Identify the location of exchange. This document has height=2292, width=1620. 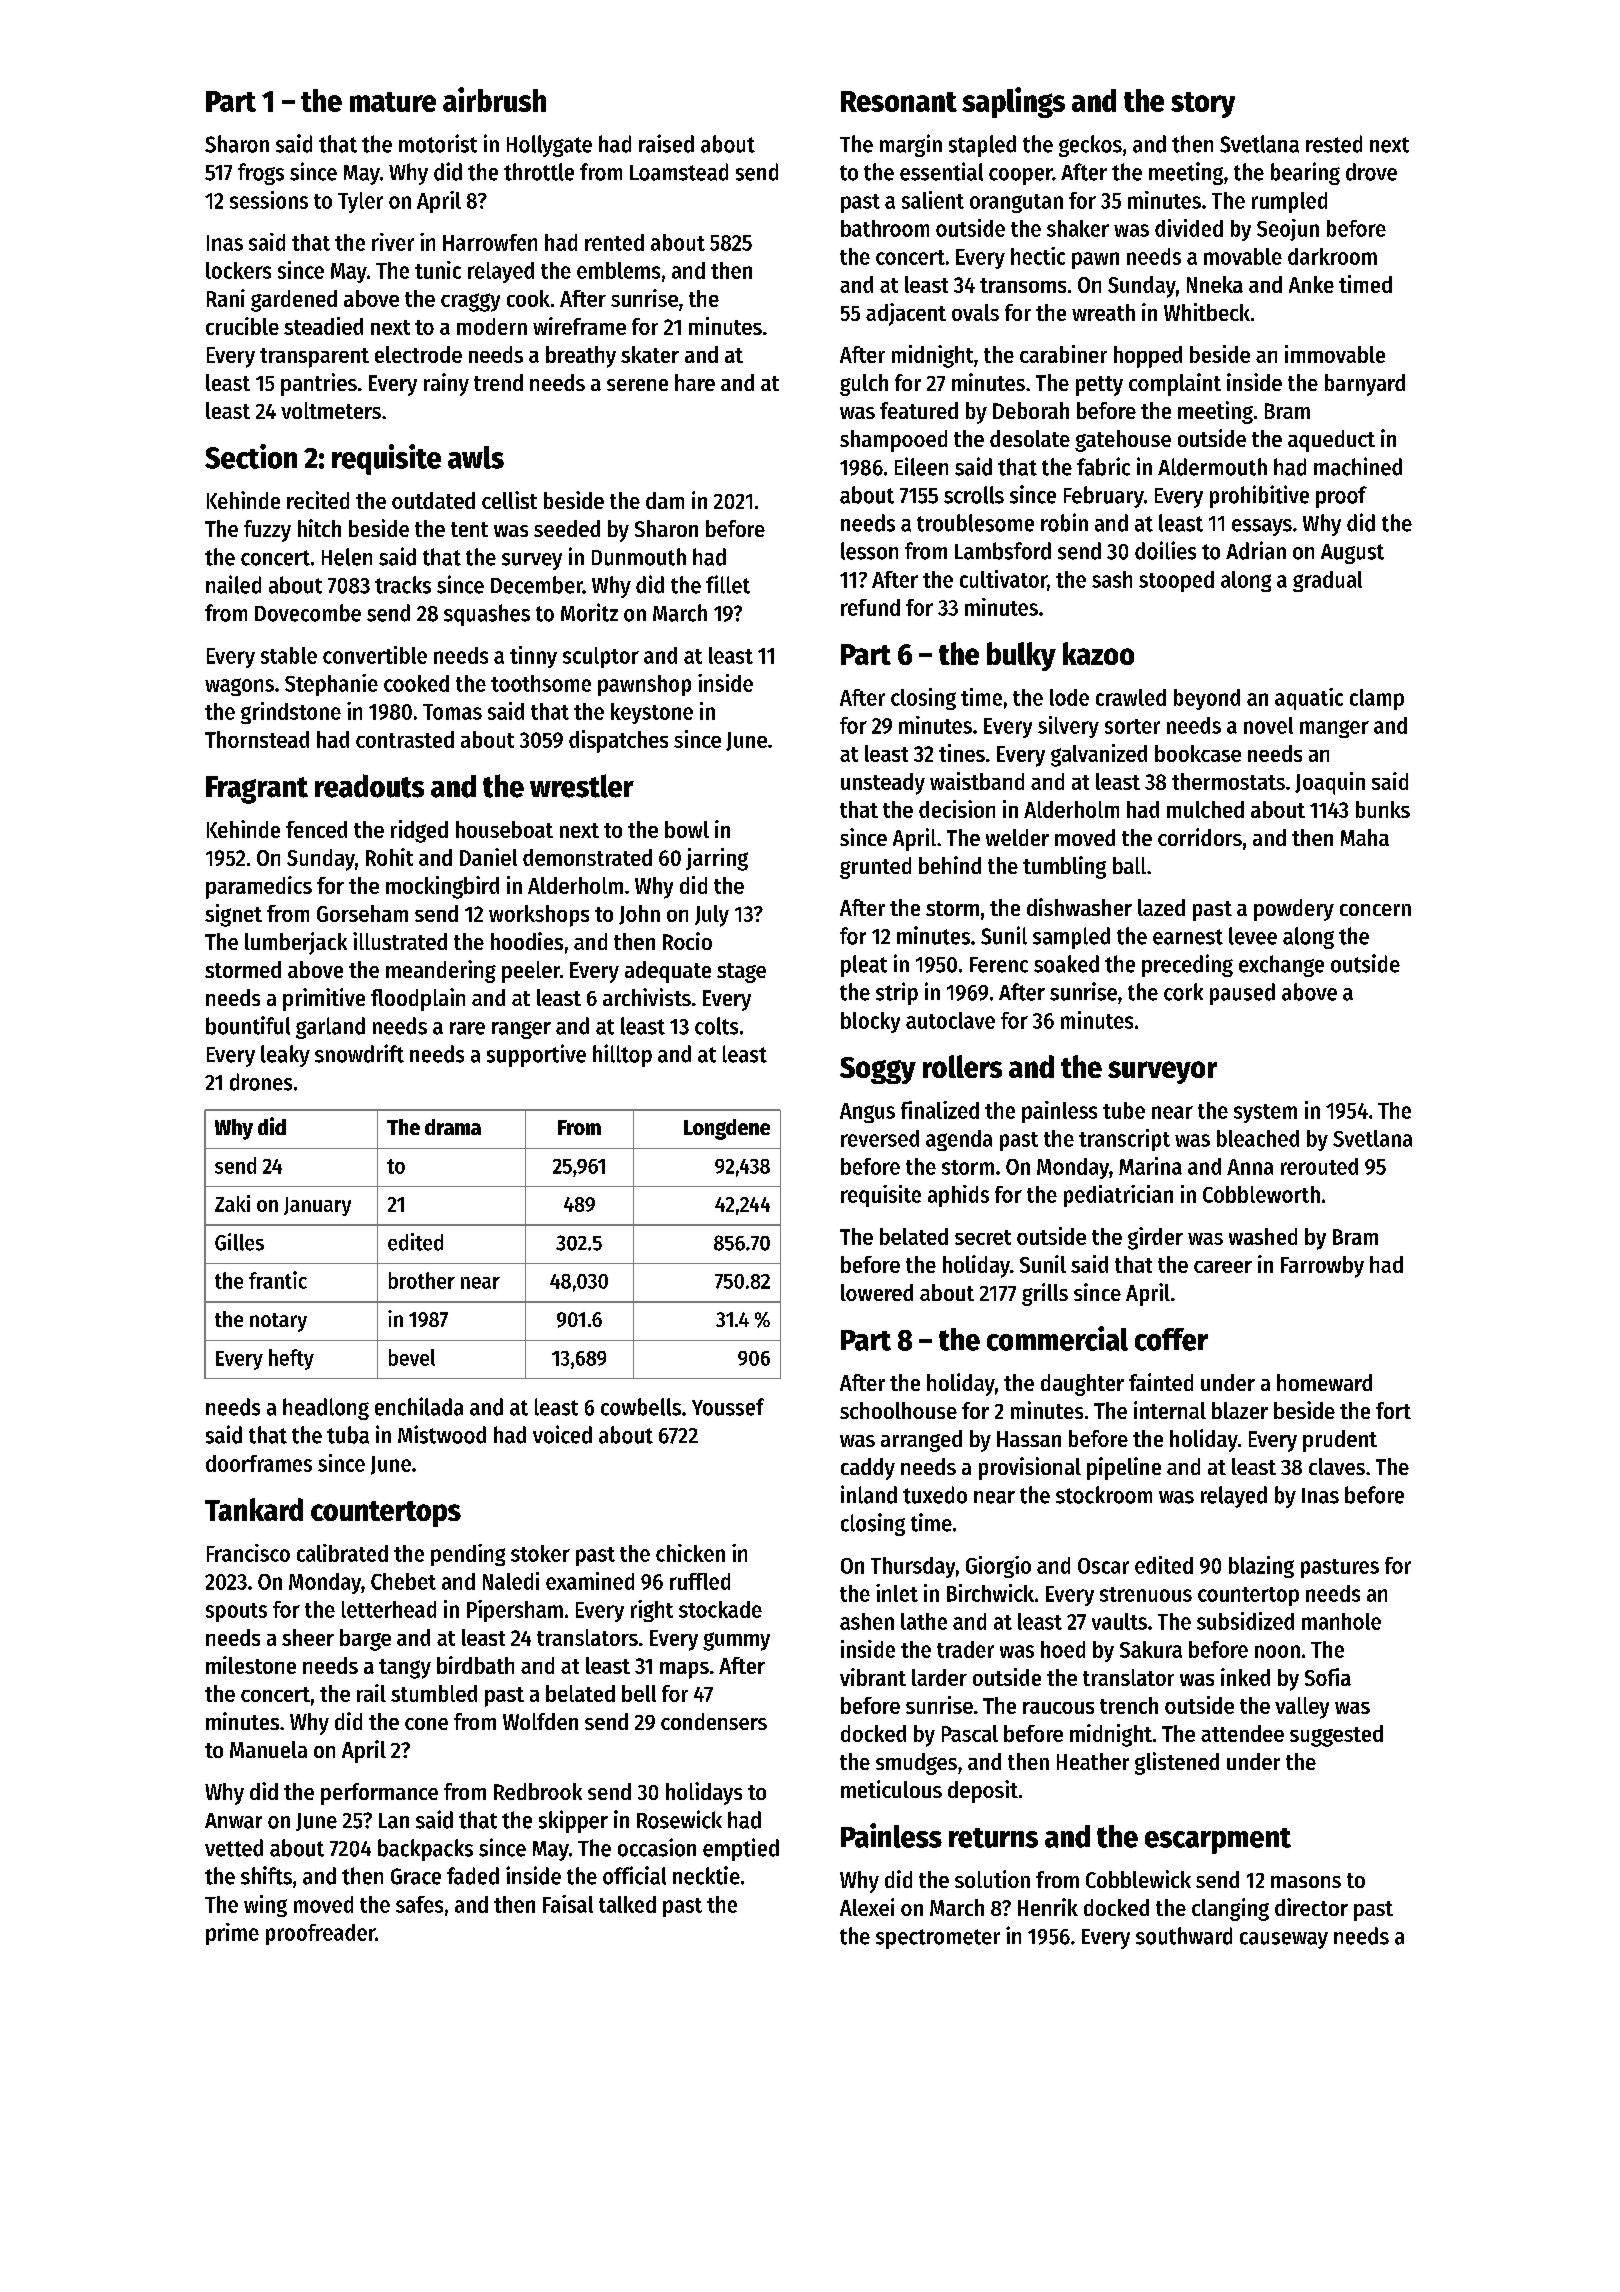
(1281, 966).
